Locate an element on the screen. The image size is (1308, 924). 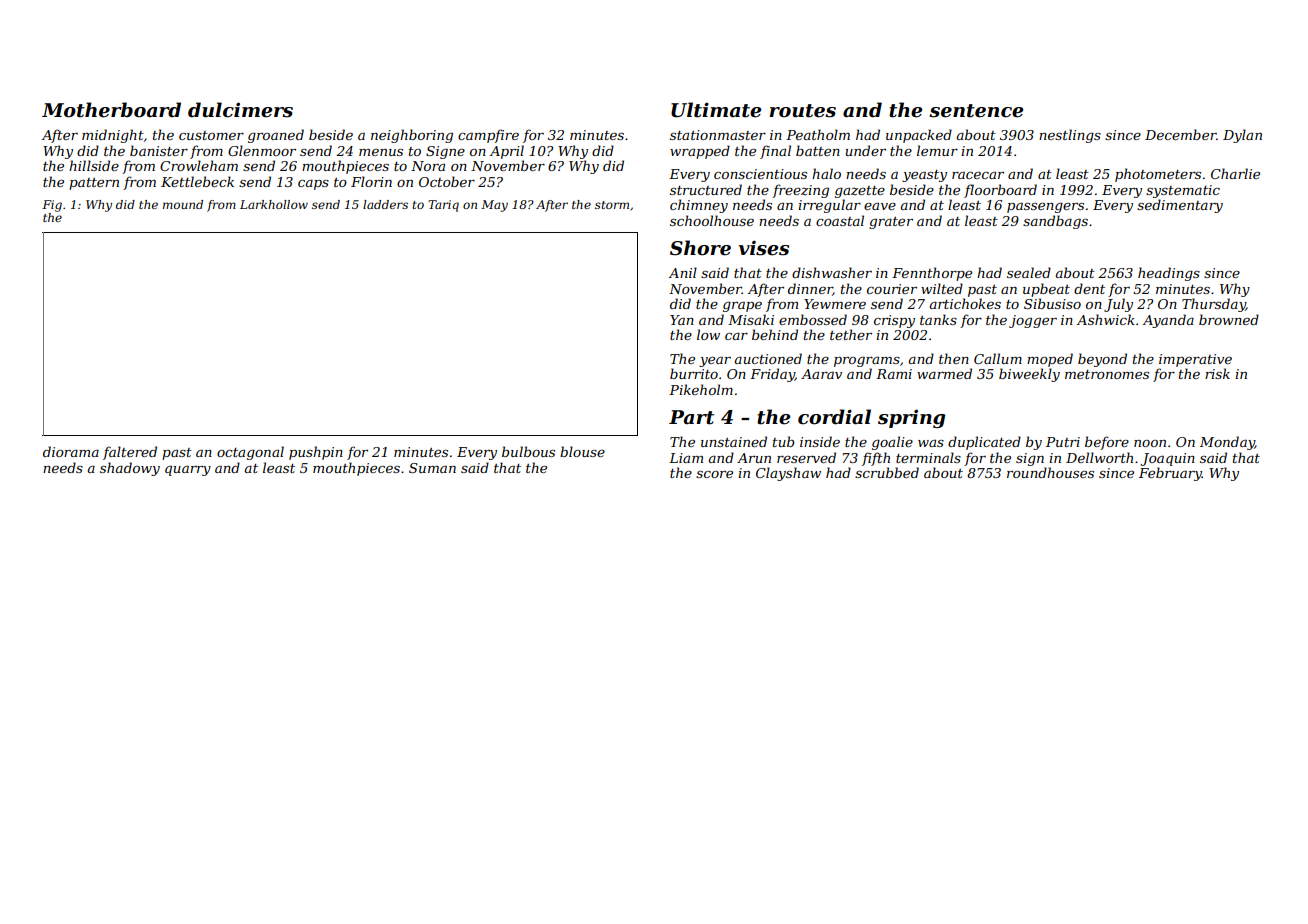
Clayshaw is located at coordinates (788, 474).
